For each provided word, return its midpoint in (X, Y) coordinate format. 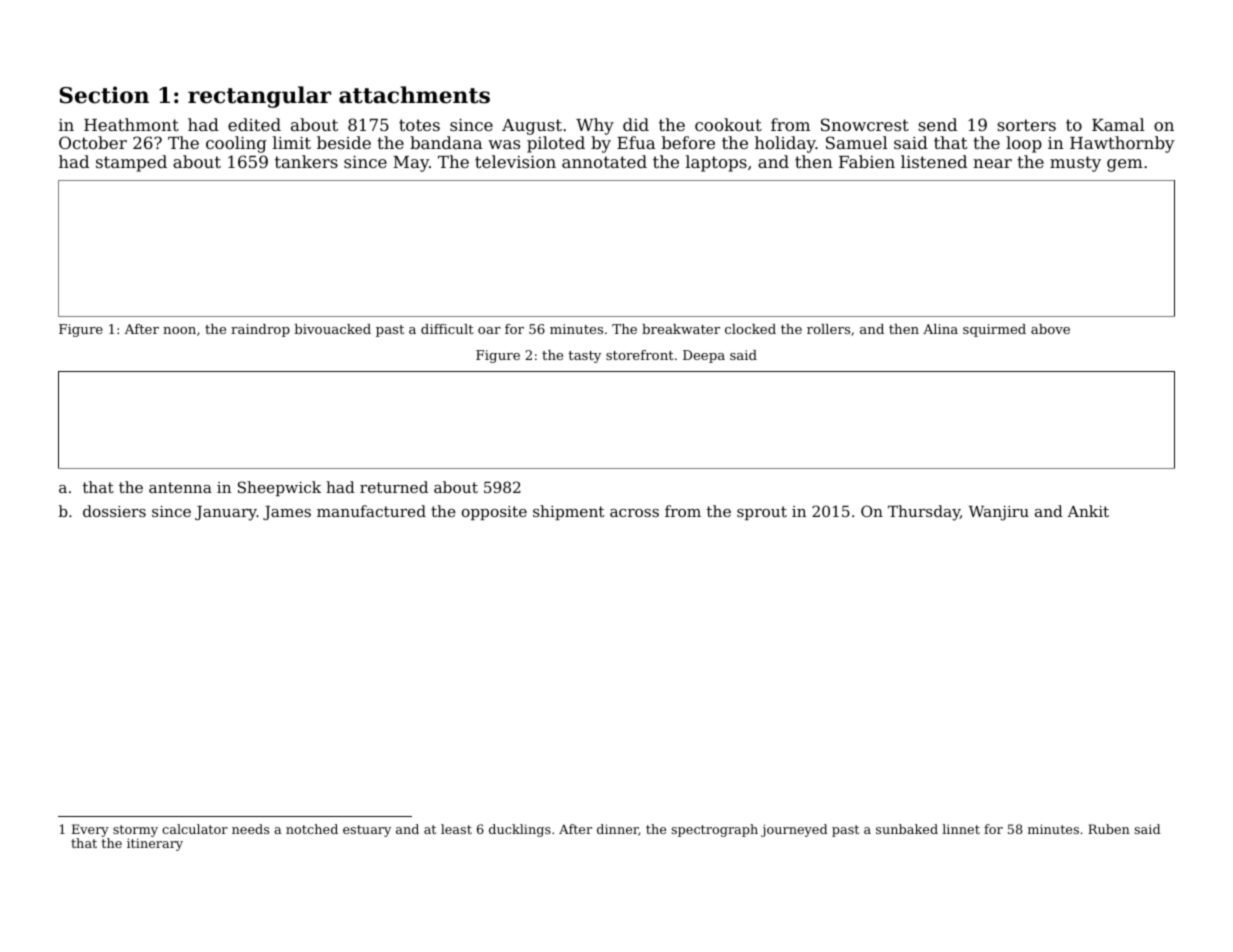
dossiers (114, 511)
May (411, 164)
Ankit (1088, 511)
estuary (367, 831)
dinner (618, 830)
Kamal (1118, 124)
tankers (306, 161)
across (634, 513)
